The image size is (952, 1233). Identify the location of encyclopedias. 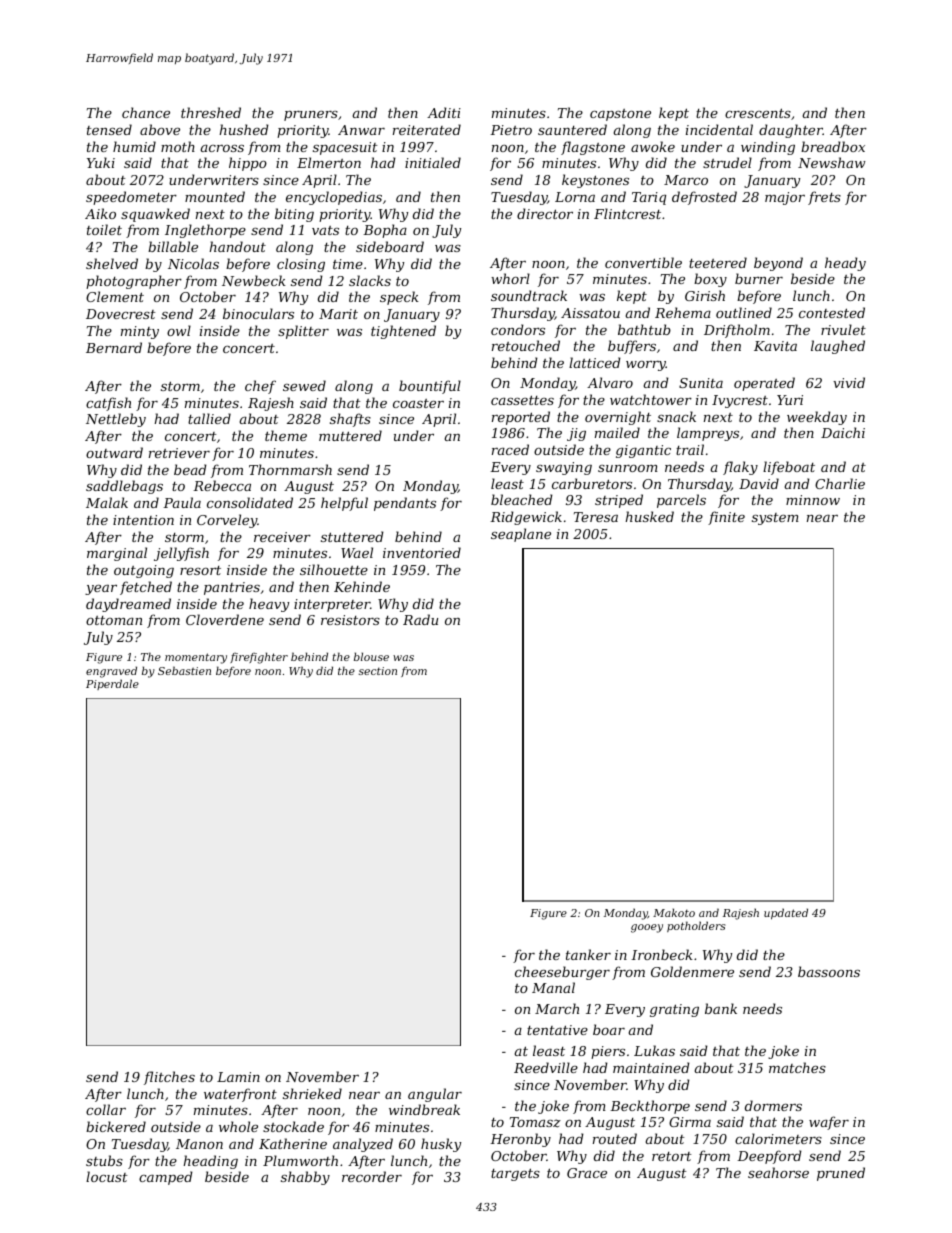
(334, 198).
